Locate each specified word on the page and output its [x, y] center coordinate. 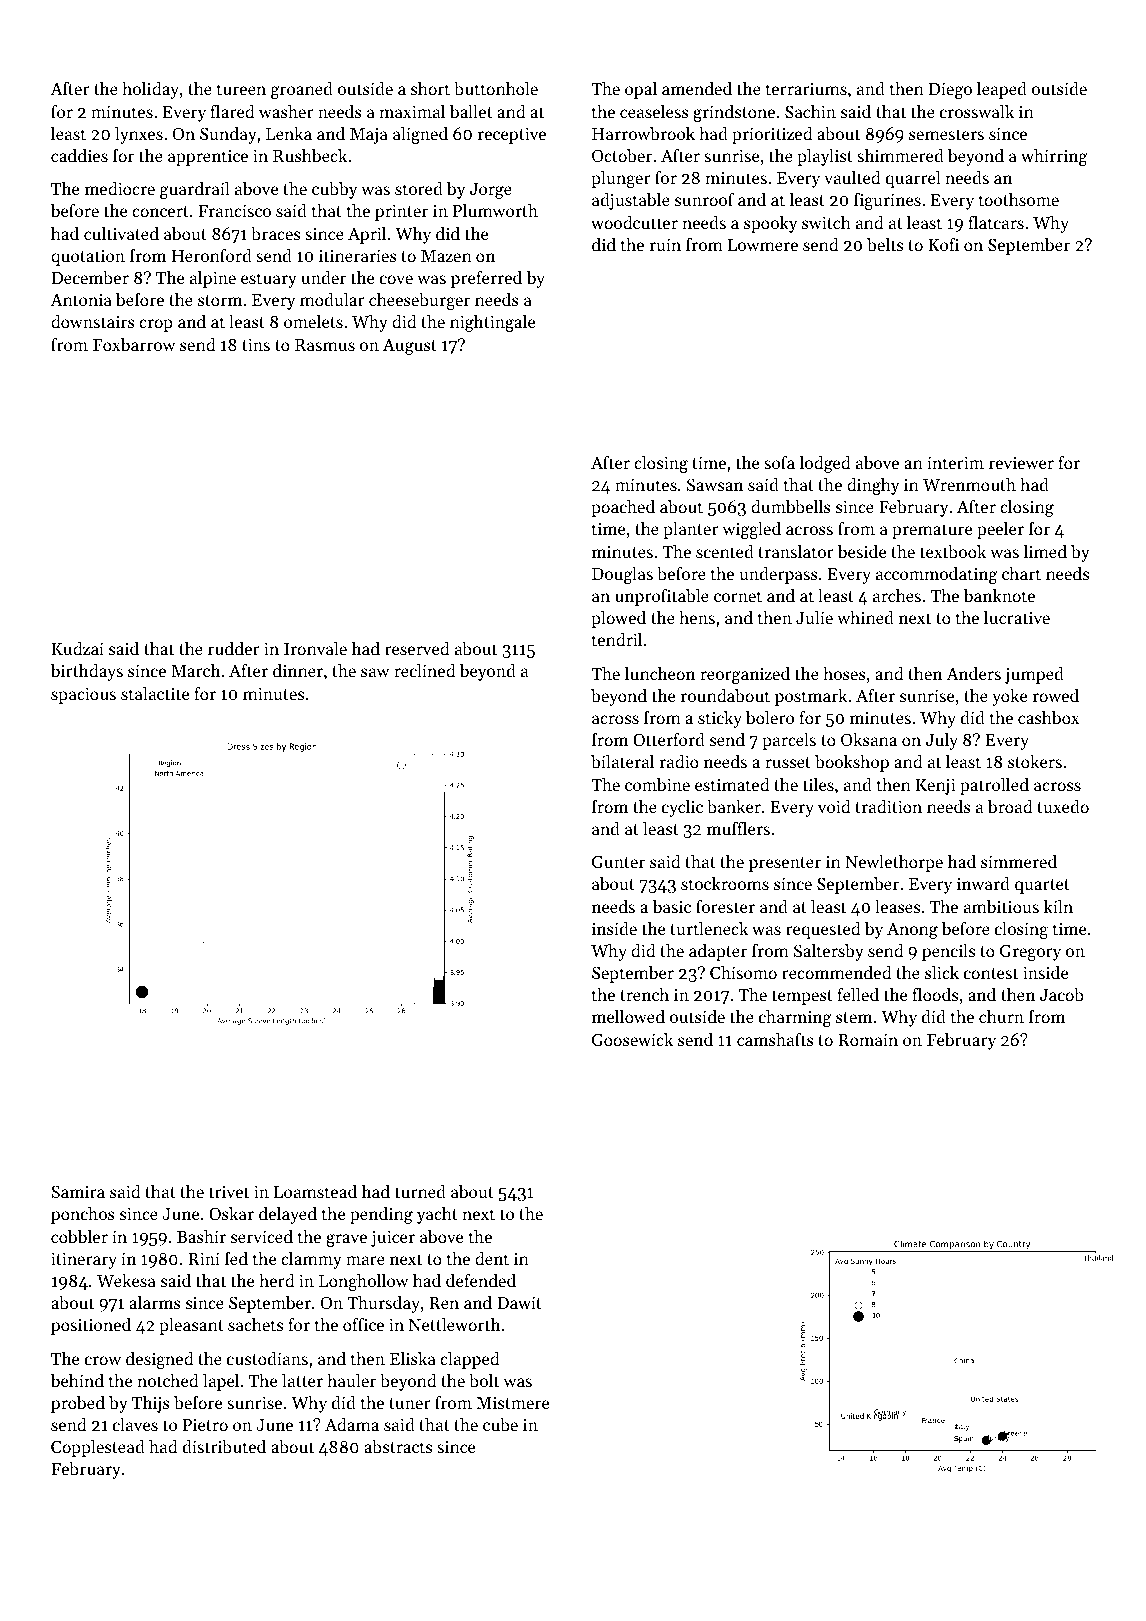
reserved [417, 648]
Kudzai [77, 648]
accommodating [937, 575]
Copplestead [98, 1448]
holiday [150, 90]
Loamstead [315, 1191]
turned [420, 1191]
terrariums [806, 89]
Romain [868, 1040]
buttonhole [496, 88]
